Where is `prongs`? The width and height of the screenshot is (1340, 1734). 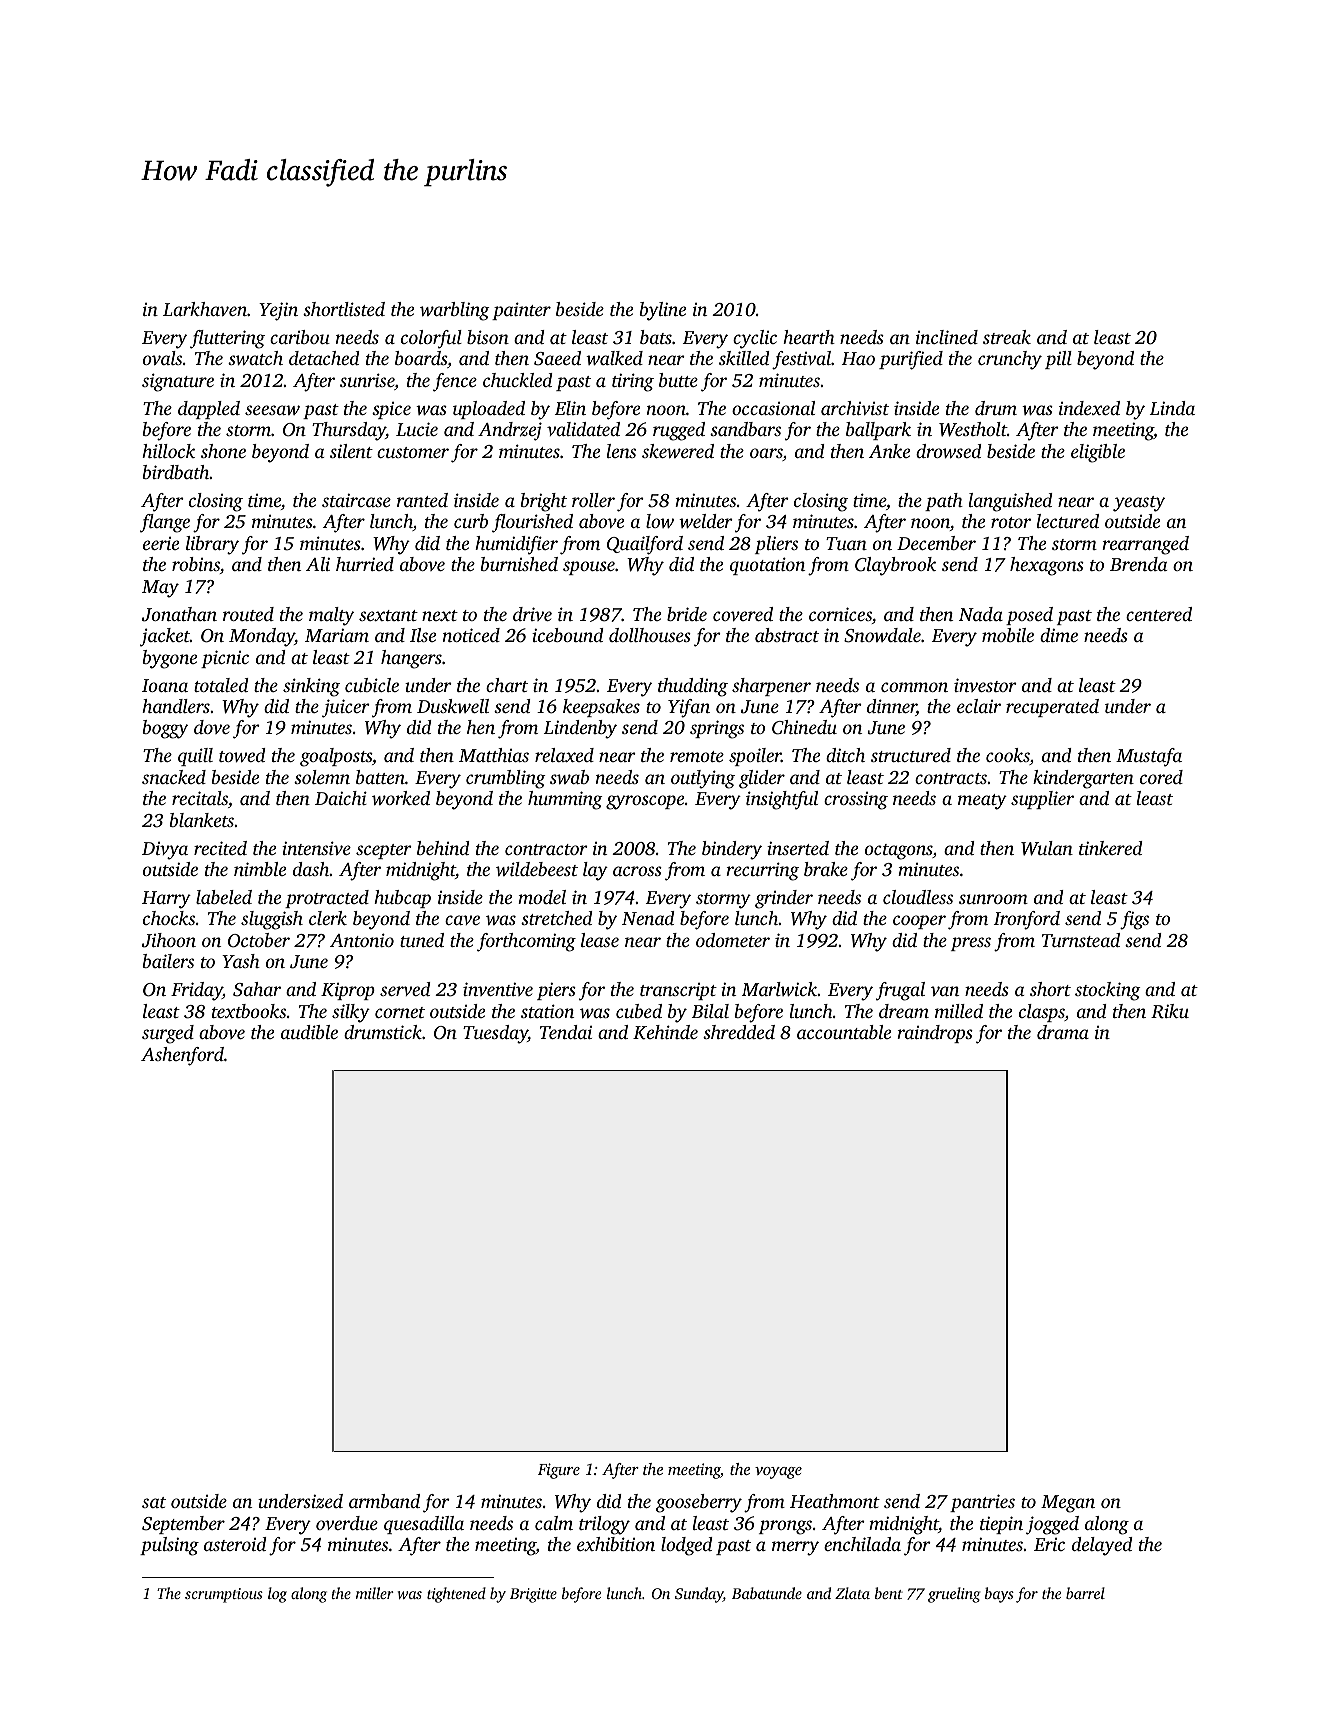 prongs is located at coordinates (785, 1527).
